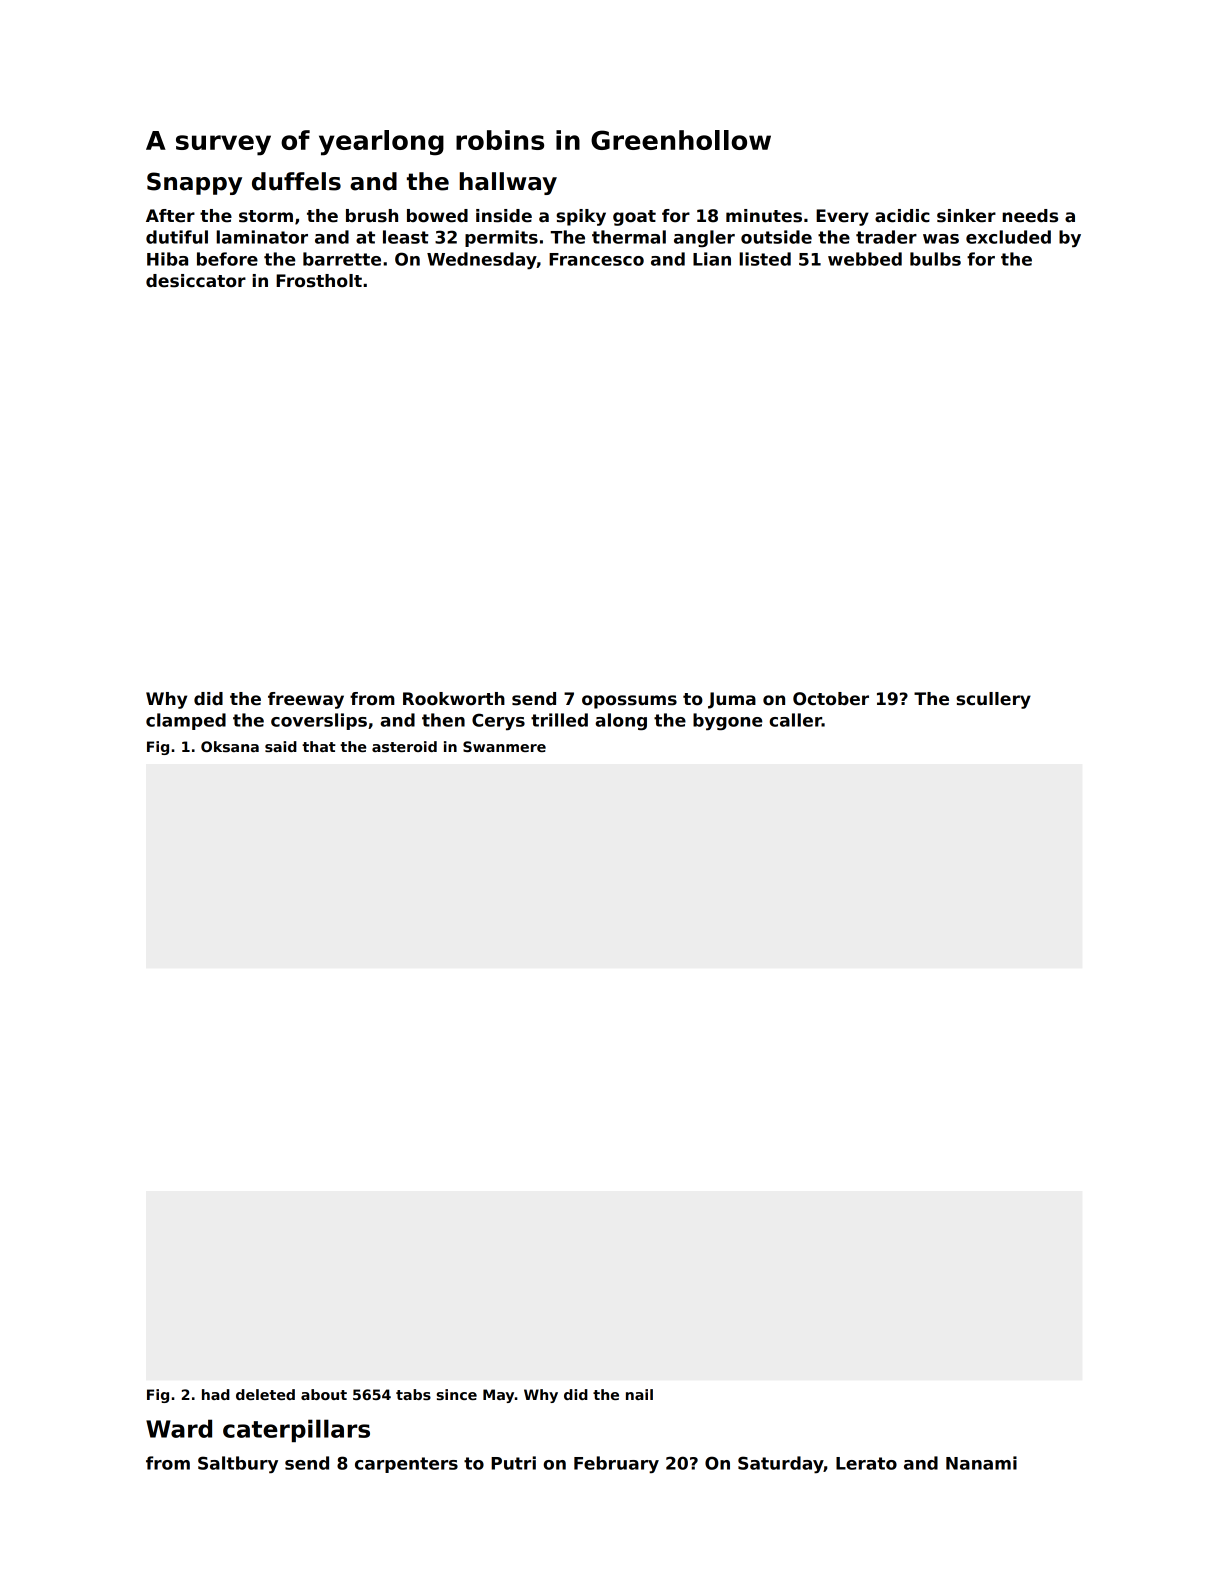  Describe the element at coordinates (795, 720) in the image. I see `caller` at that location.
